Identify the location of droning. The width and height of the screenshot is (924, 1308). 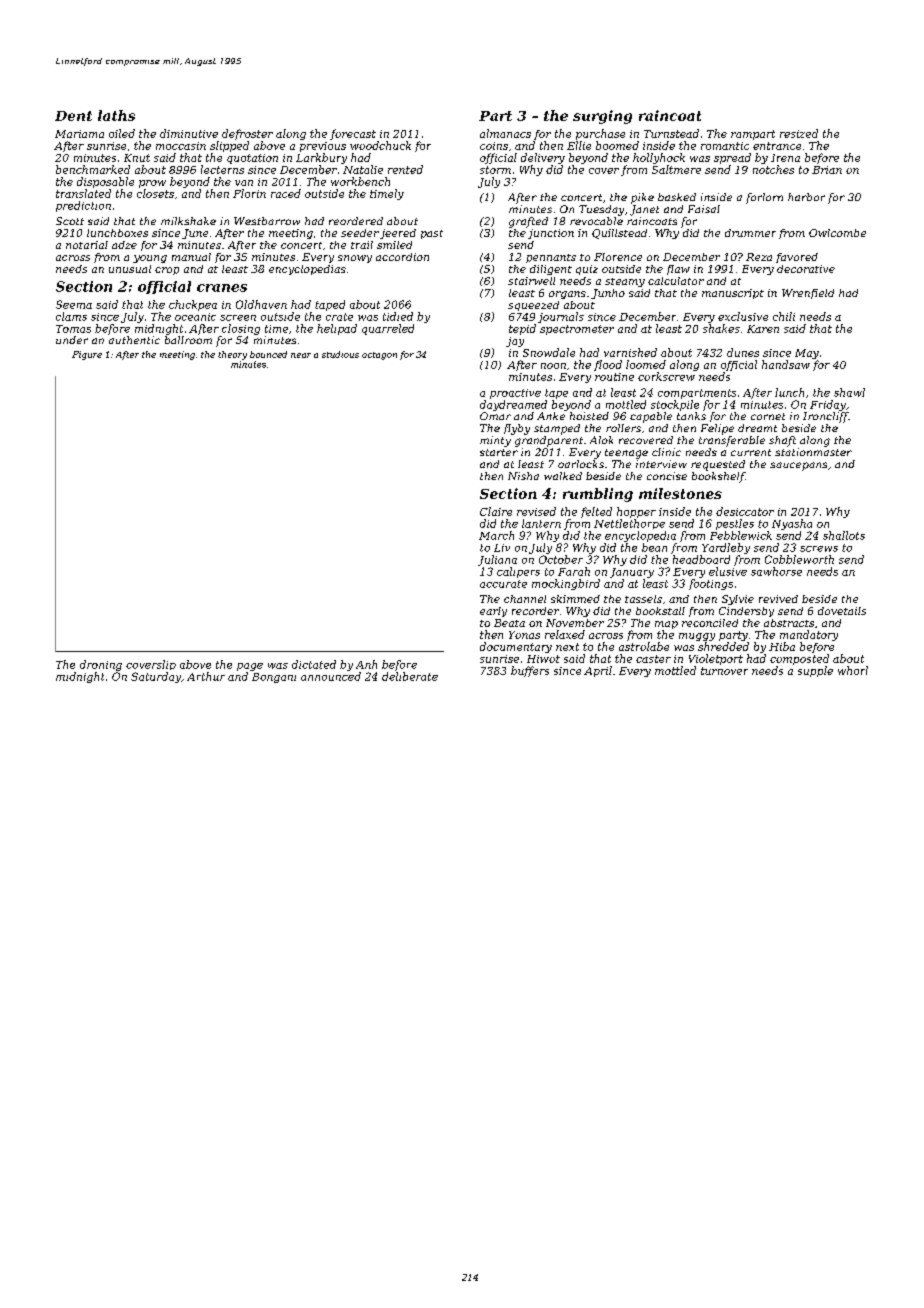
(101, 665).
